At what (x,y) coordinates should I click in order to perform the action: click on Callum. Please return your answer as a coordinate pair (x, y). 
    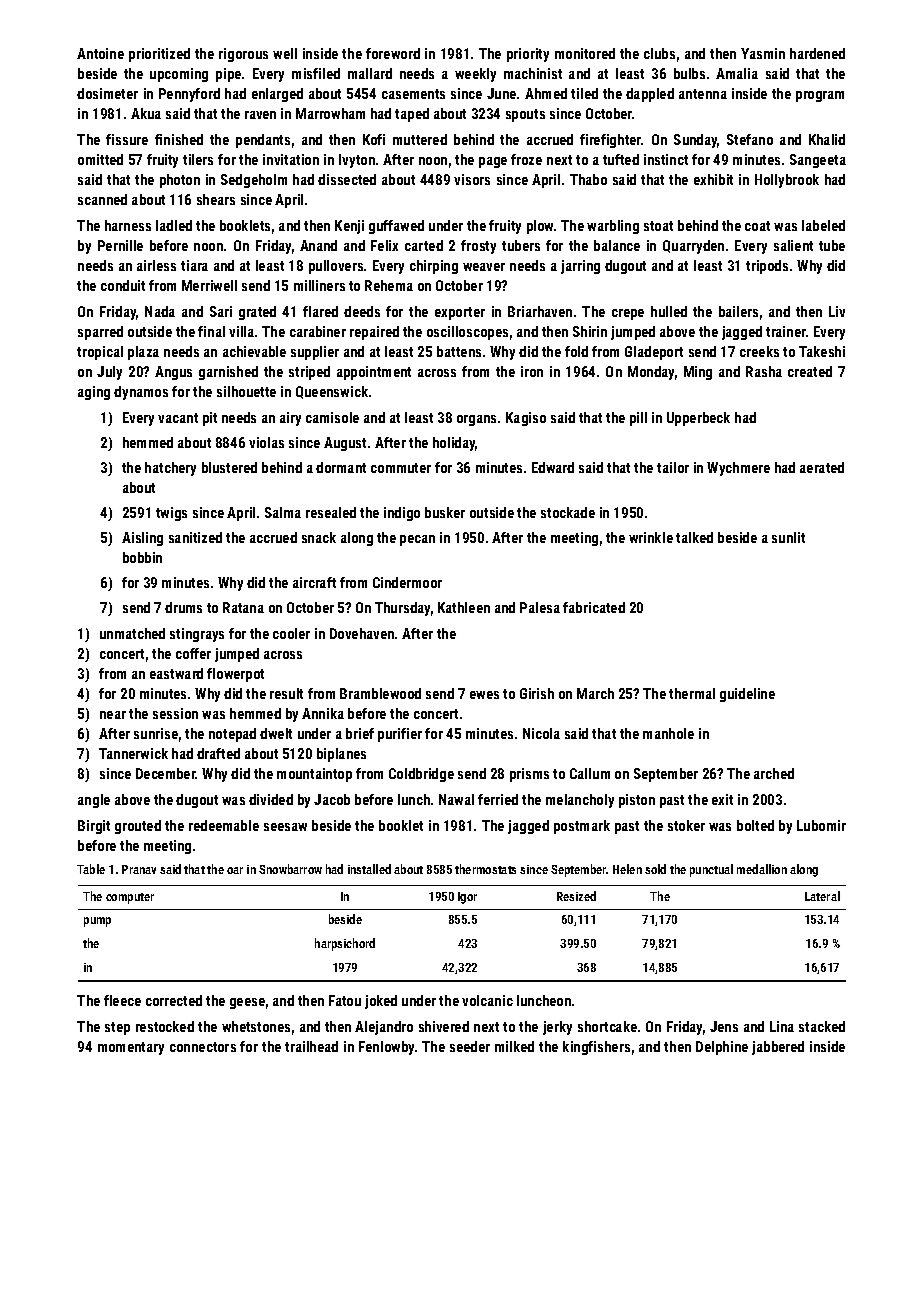
    Looking at the image, I should click on (590, 773).
